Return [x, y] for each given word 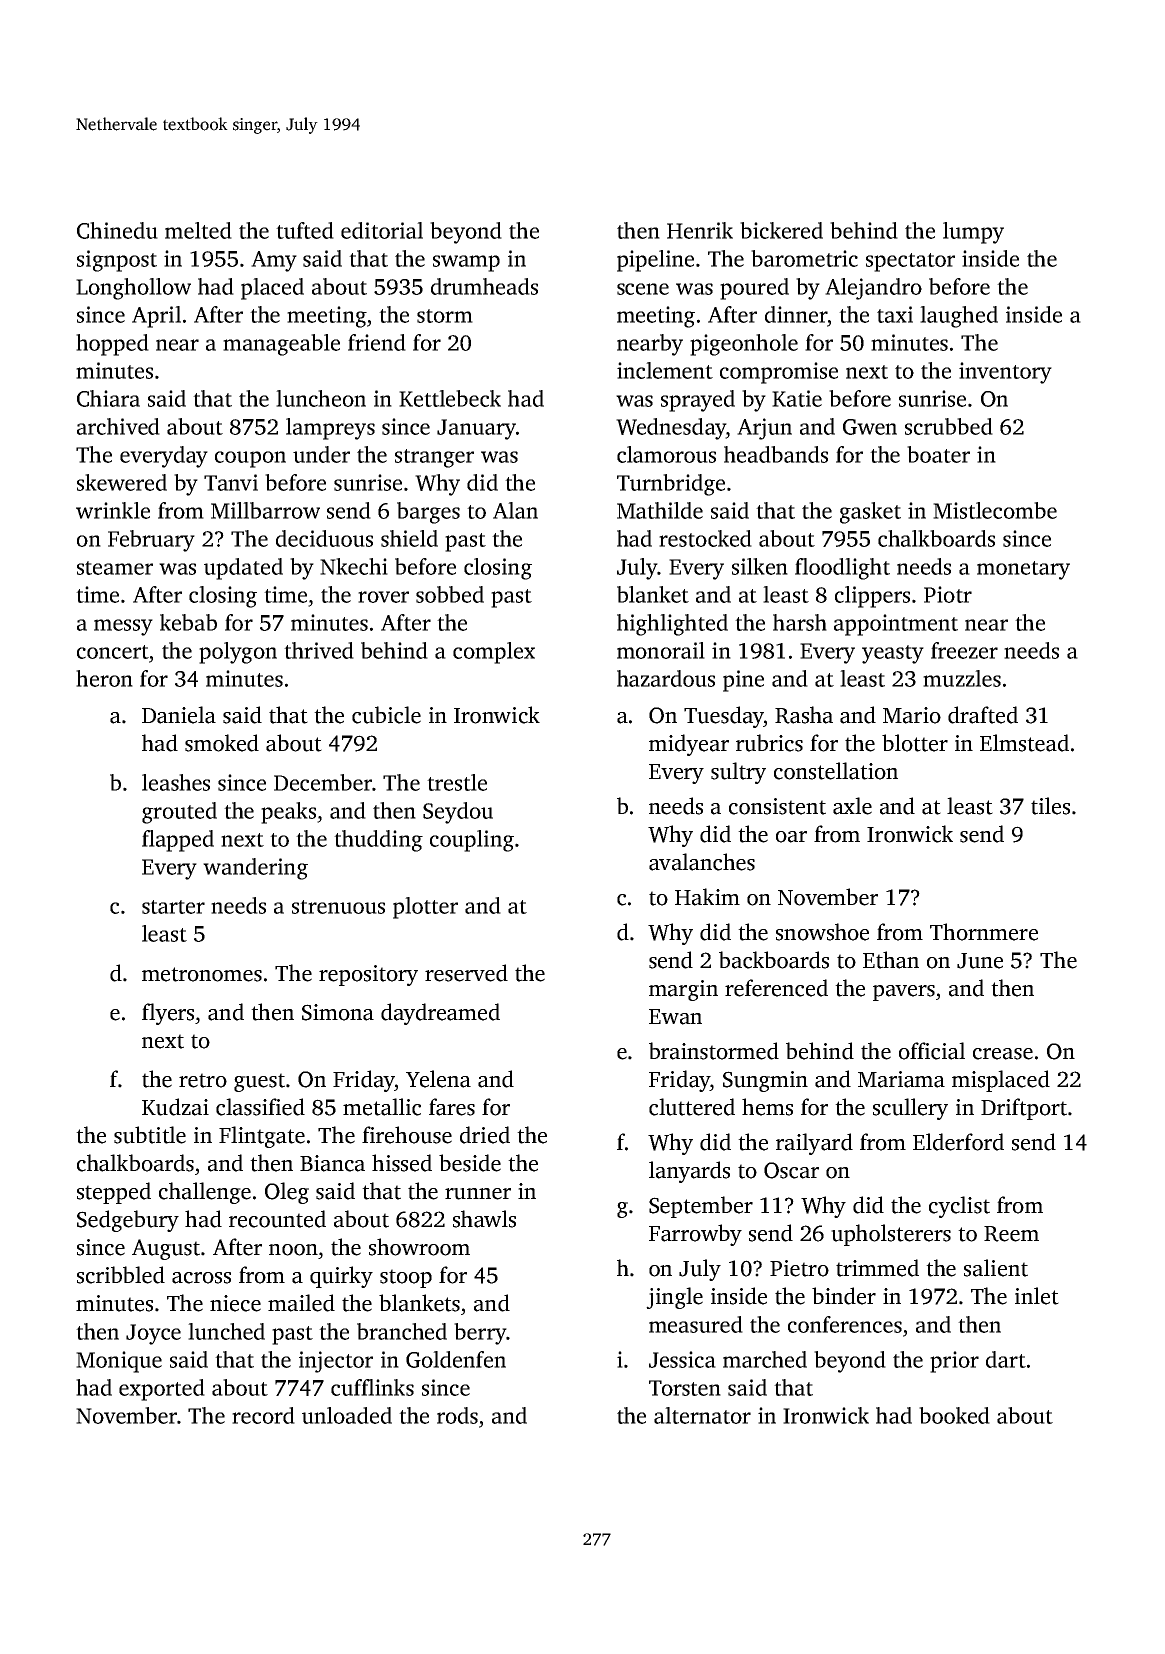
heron [104, 678]
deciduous [324, 538]
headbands [776, 454]
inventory [1005, 373]
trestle [457, 782]
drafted [983, 715]
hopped [112, 345]
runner [478, 1194]
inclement [665, 370]
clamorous [666, 454]
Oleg [287, 1193]
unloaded [347, 1415]
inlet [1037, 1296]
